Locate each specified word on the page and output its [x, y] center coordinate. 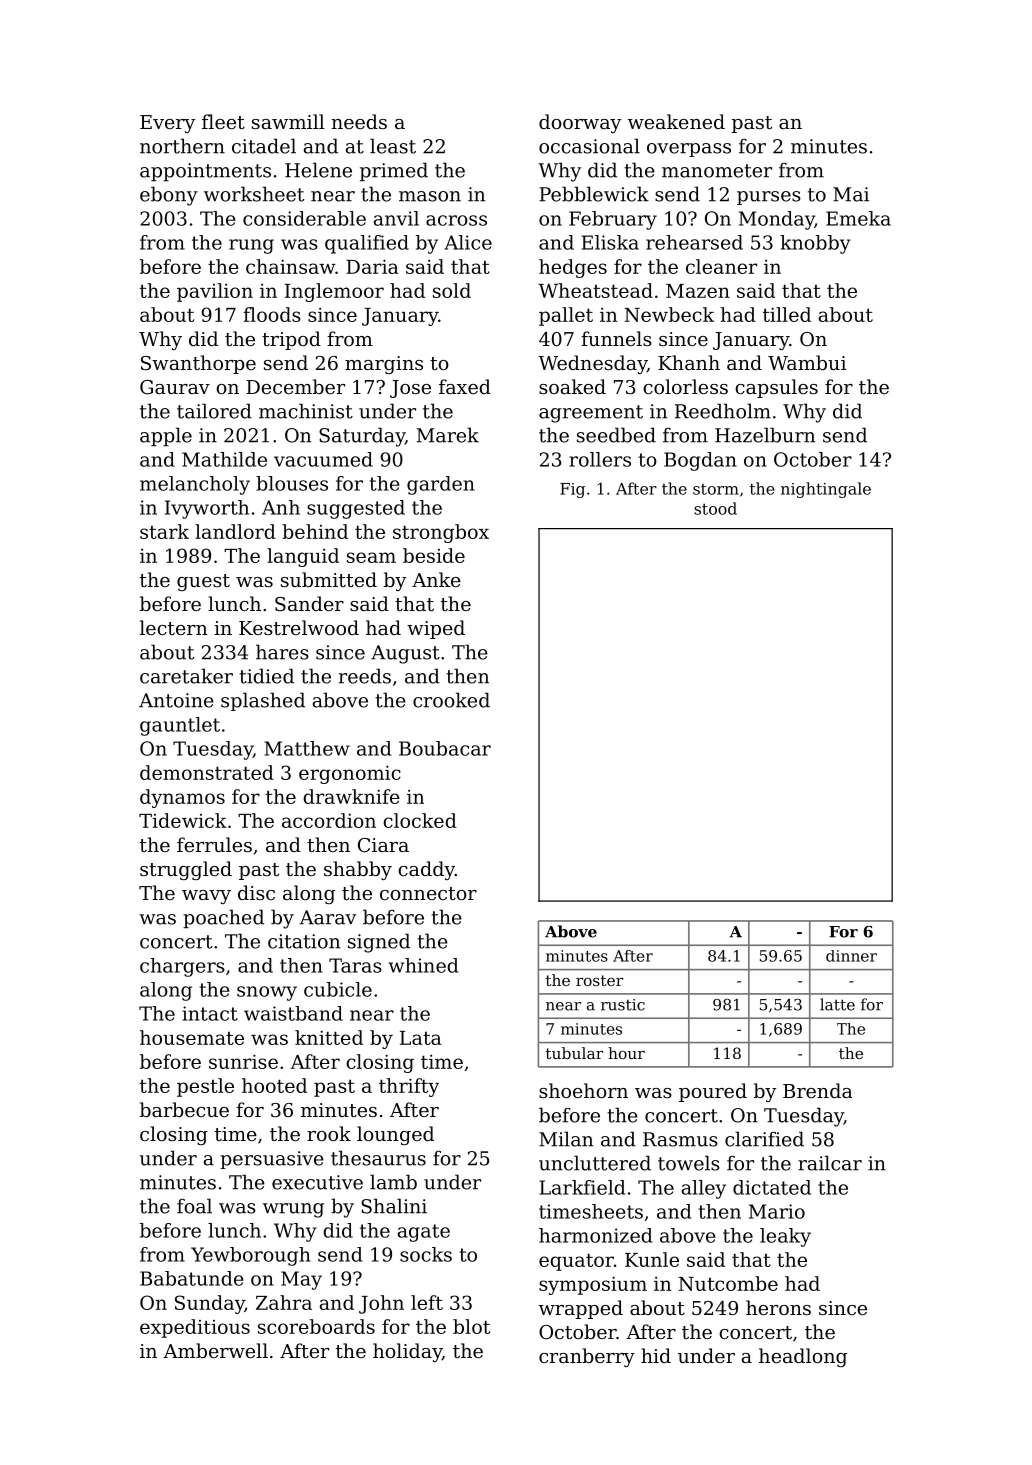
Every [167, 124]
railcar [830, 1163]
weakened [676, 121]
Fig [572, 490]
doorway [580, 123]
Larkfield [582, 1187]
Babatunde [192, 1278]
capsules [776, 388]
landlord [235, 531]
